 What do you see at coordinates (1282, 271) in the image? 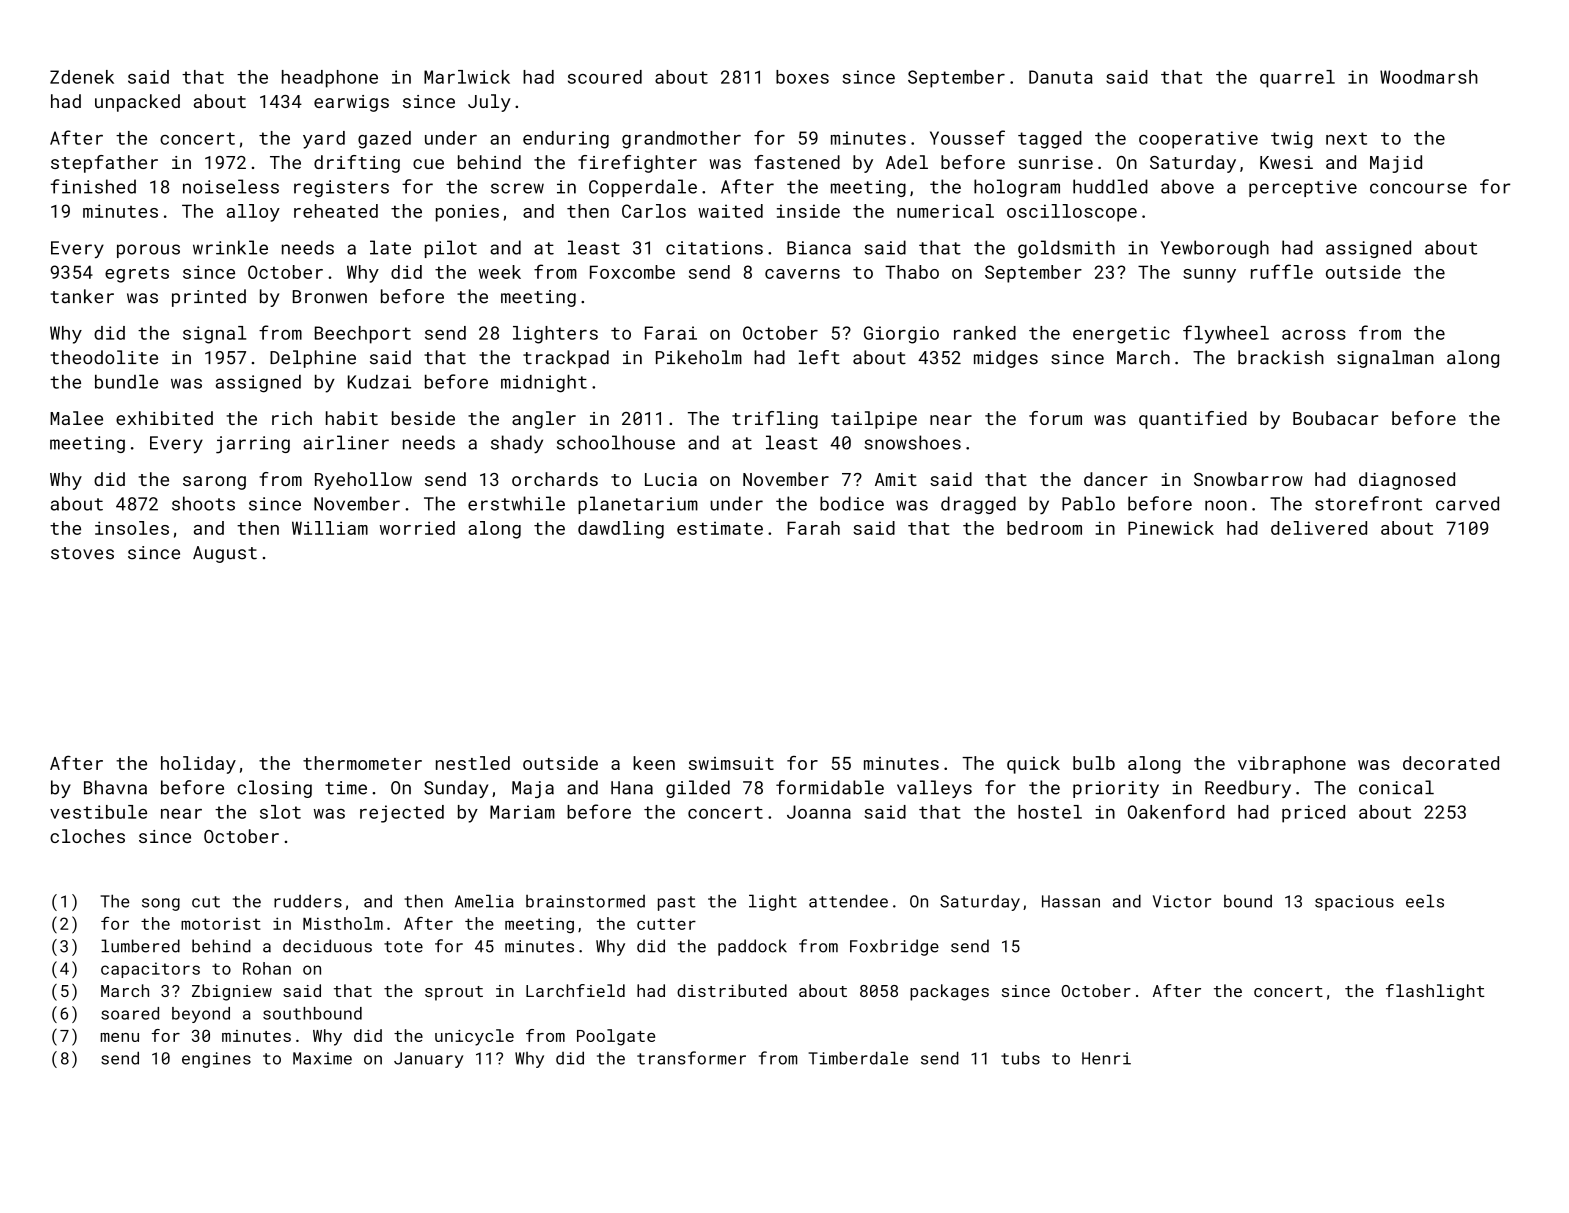
I see `ruffle` at bounding box center [1282, 271].
